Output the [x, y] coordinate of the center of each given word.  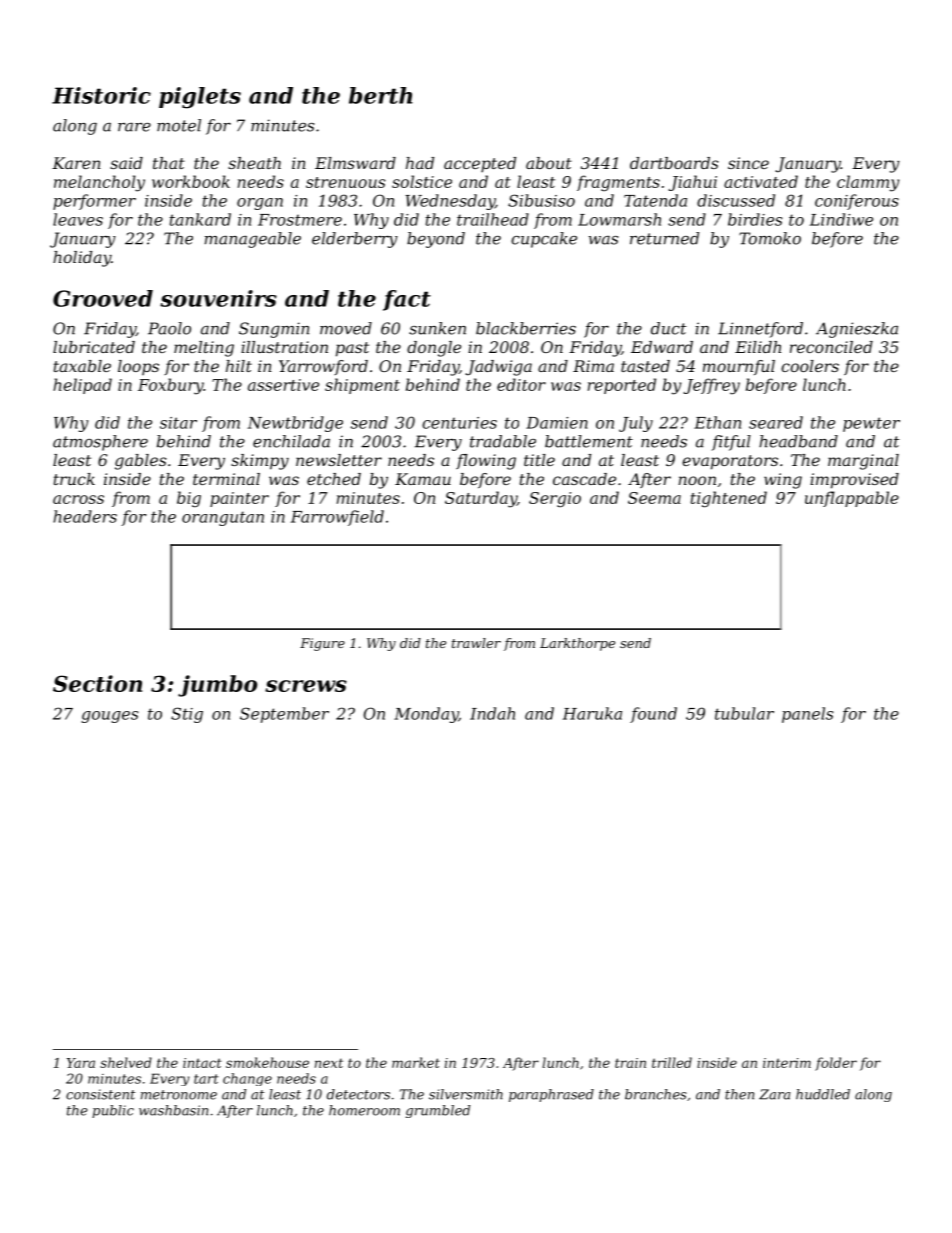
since [748, 163]
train [630, 1063]
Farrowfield [337, 518]
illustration [284, 347]
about [549, 163]
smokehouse [267, 1062]
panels [807, 715]
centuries [459, 423]
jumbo [217, 686]
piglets [200, 98]
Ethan [717, 422]
